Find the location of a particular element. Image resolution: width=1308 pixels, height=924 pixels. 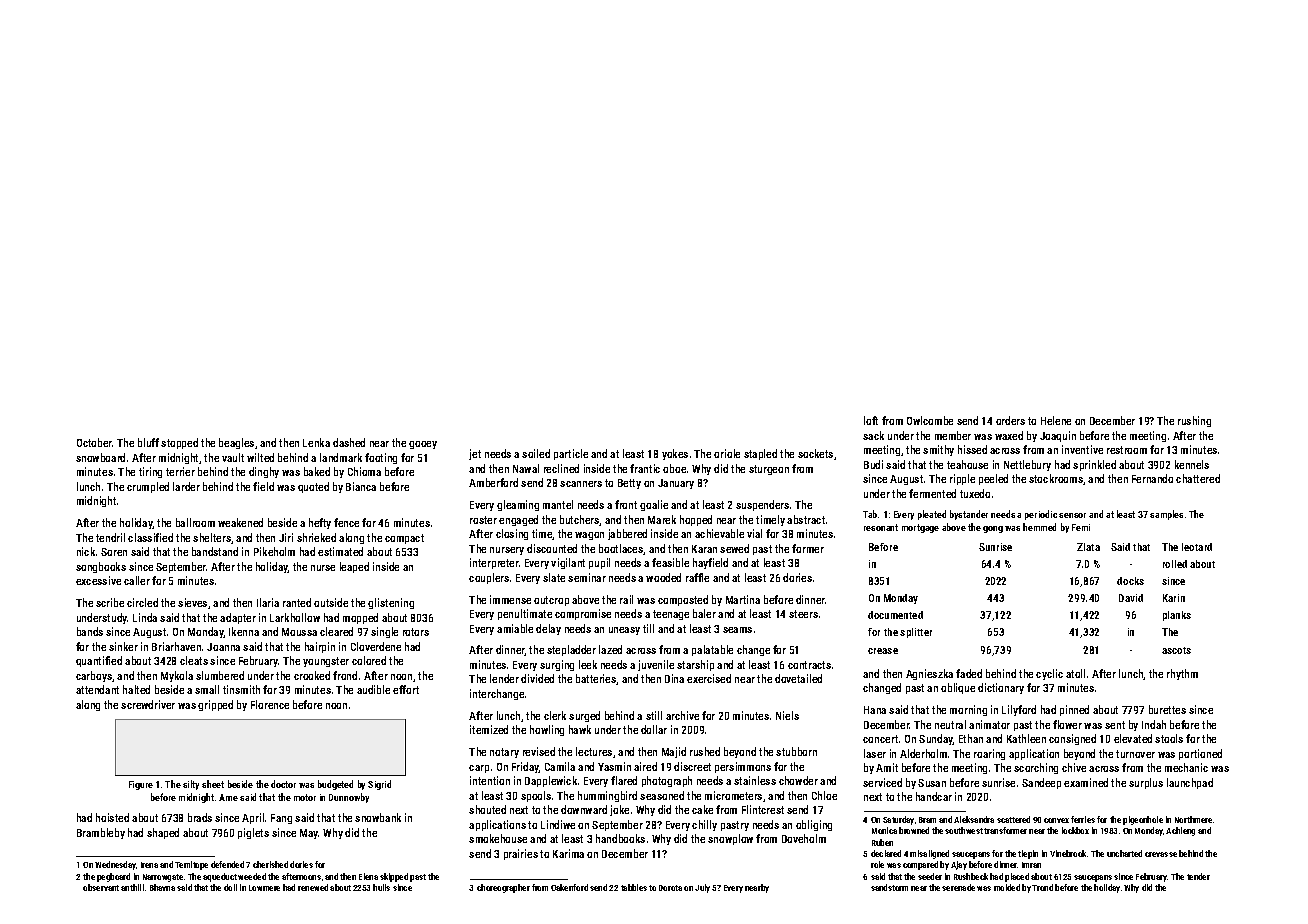

hawk is located at coordinates (580, 729).
